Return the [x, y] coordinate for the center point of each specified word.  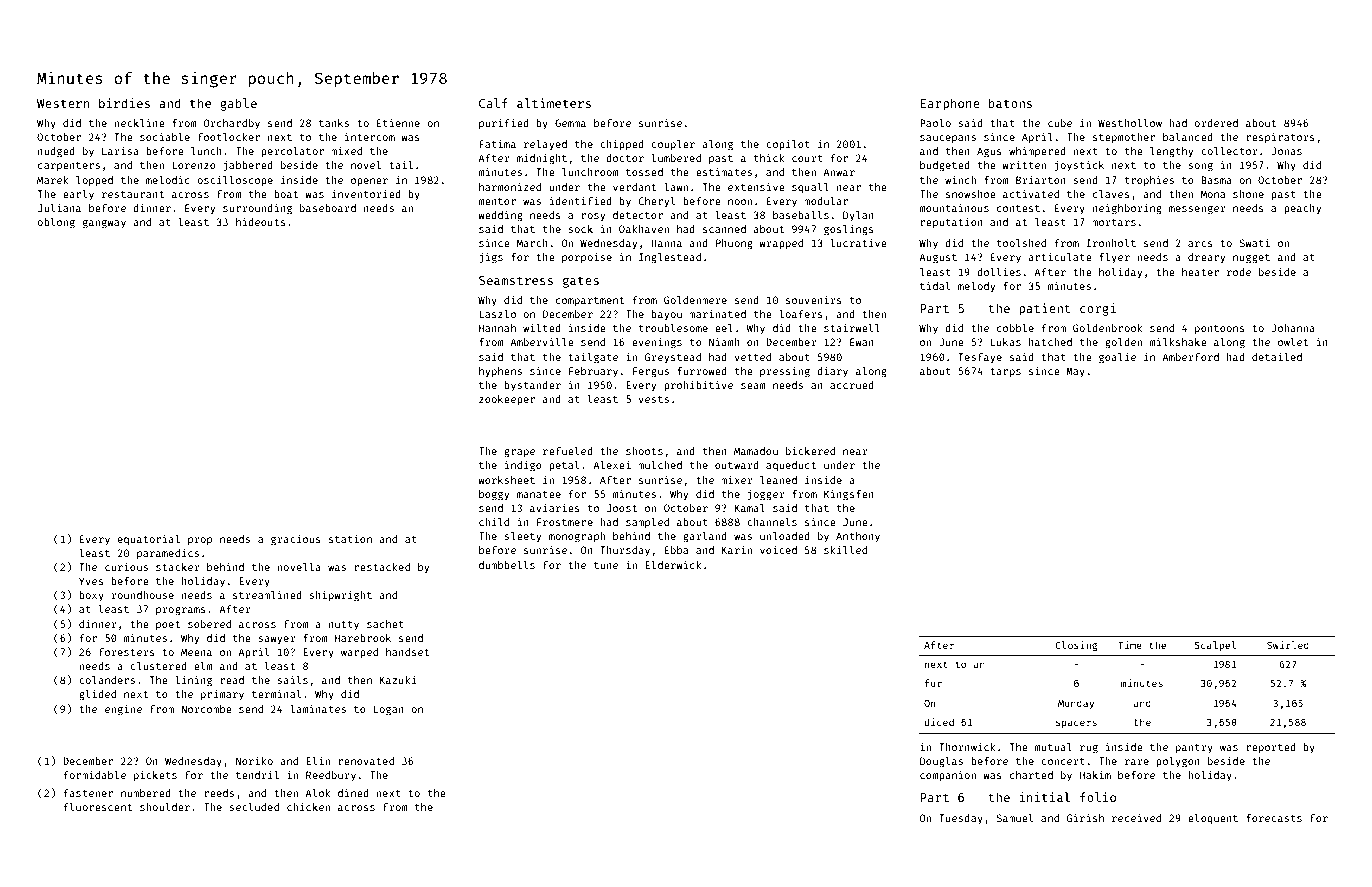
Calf [493, 103]
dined [353, 793]
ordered [1216, 123]
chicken [308, 807]
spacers [1076, 724]
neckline [139, 123]
